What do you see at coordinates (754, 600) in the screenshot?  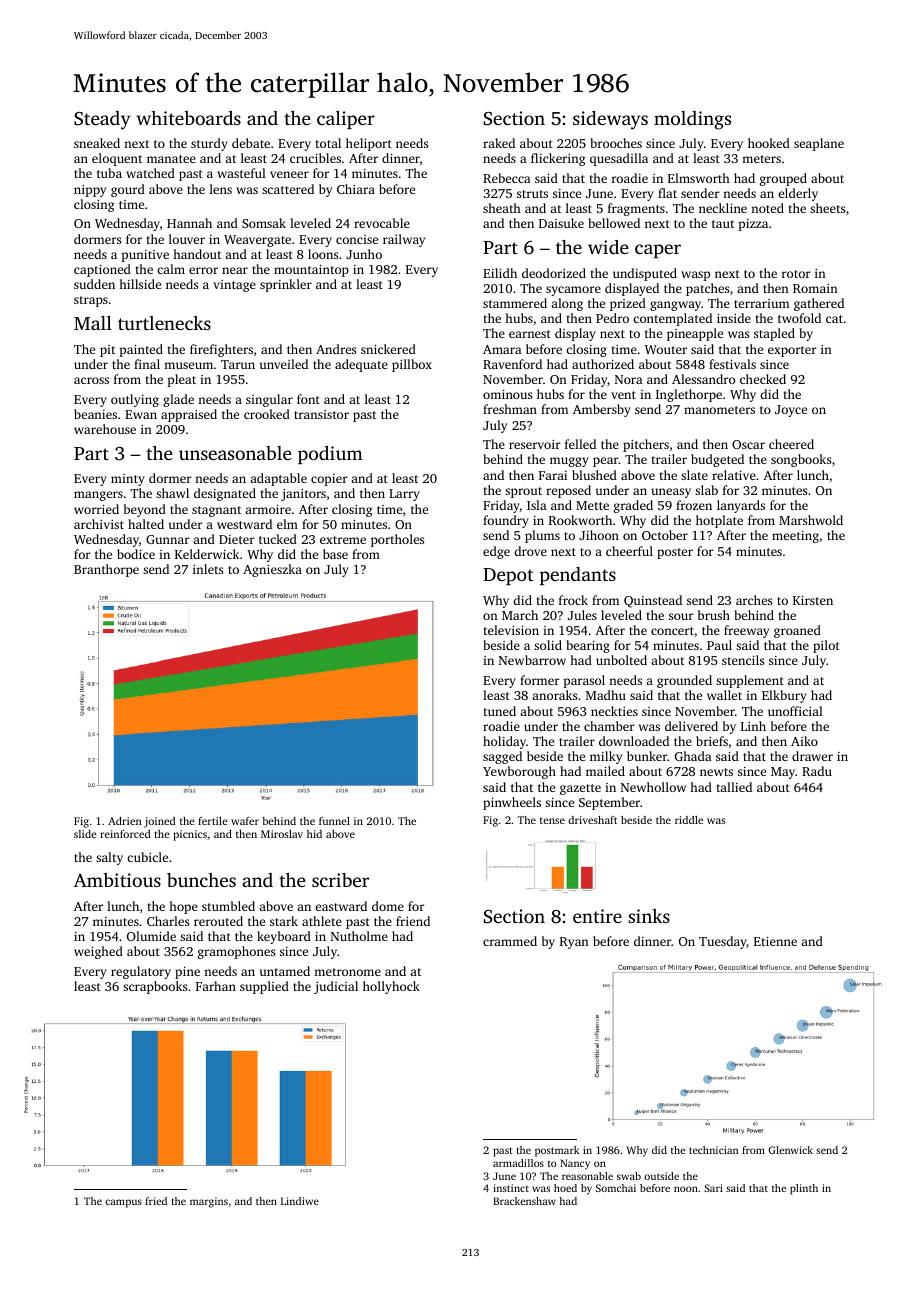 I see `arches` at bounding box center [754, 600].
